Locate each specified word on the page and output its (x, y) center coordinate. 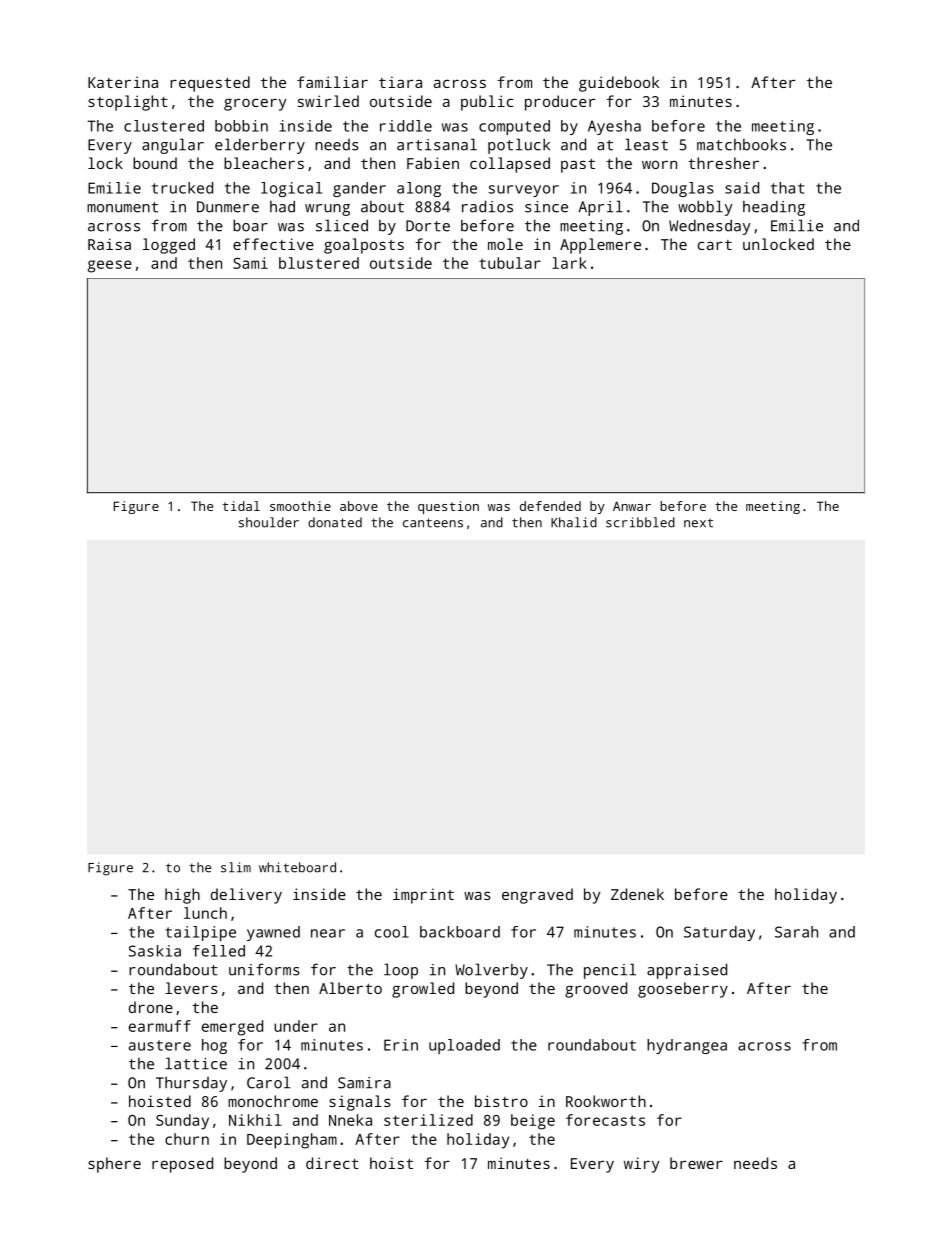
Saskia (155, 951)
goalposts (364, 246)
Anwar (632, 506)
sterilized (428, 1120)
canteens (433, 523)
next (698, 523)
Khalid (574, 522)
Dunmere (228, 207)
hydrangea (687, 1046)
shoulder (269, 522)
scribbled (640, 522)
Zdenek (637, 894)
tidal (241, 506)
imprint (423, 896)
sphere (114, 1165)
